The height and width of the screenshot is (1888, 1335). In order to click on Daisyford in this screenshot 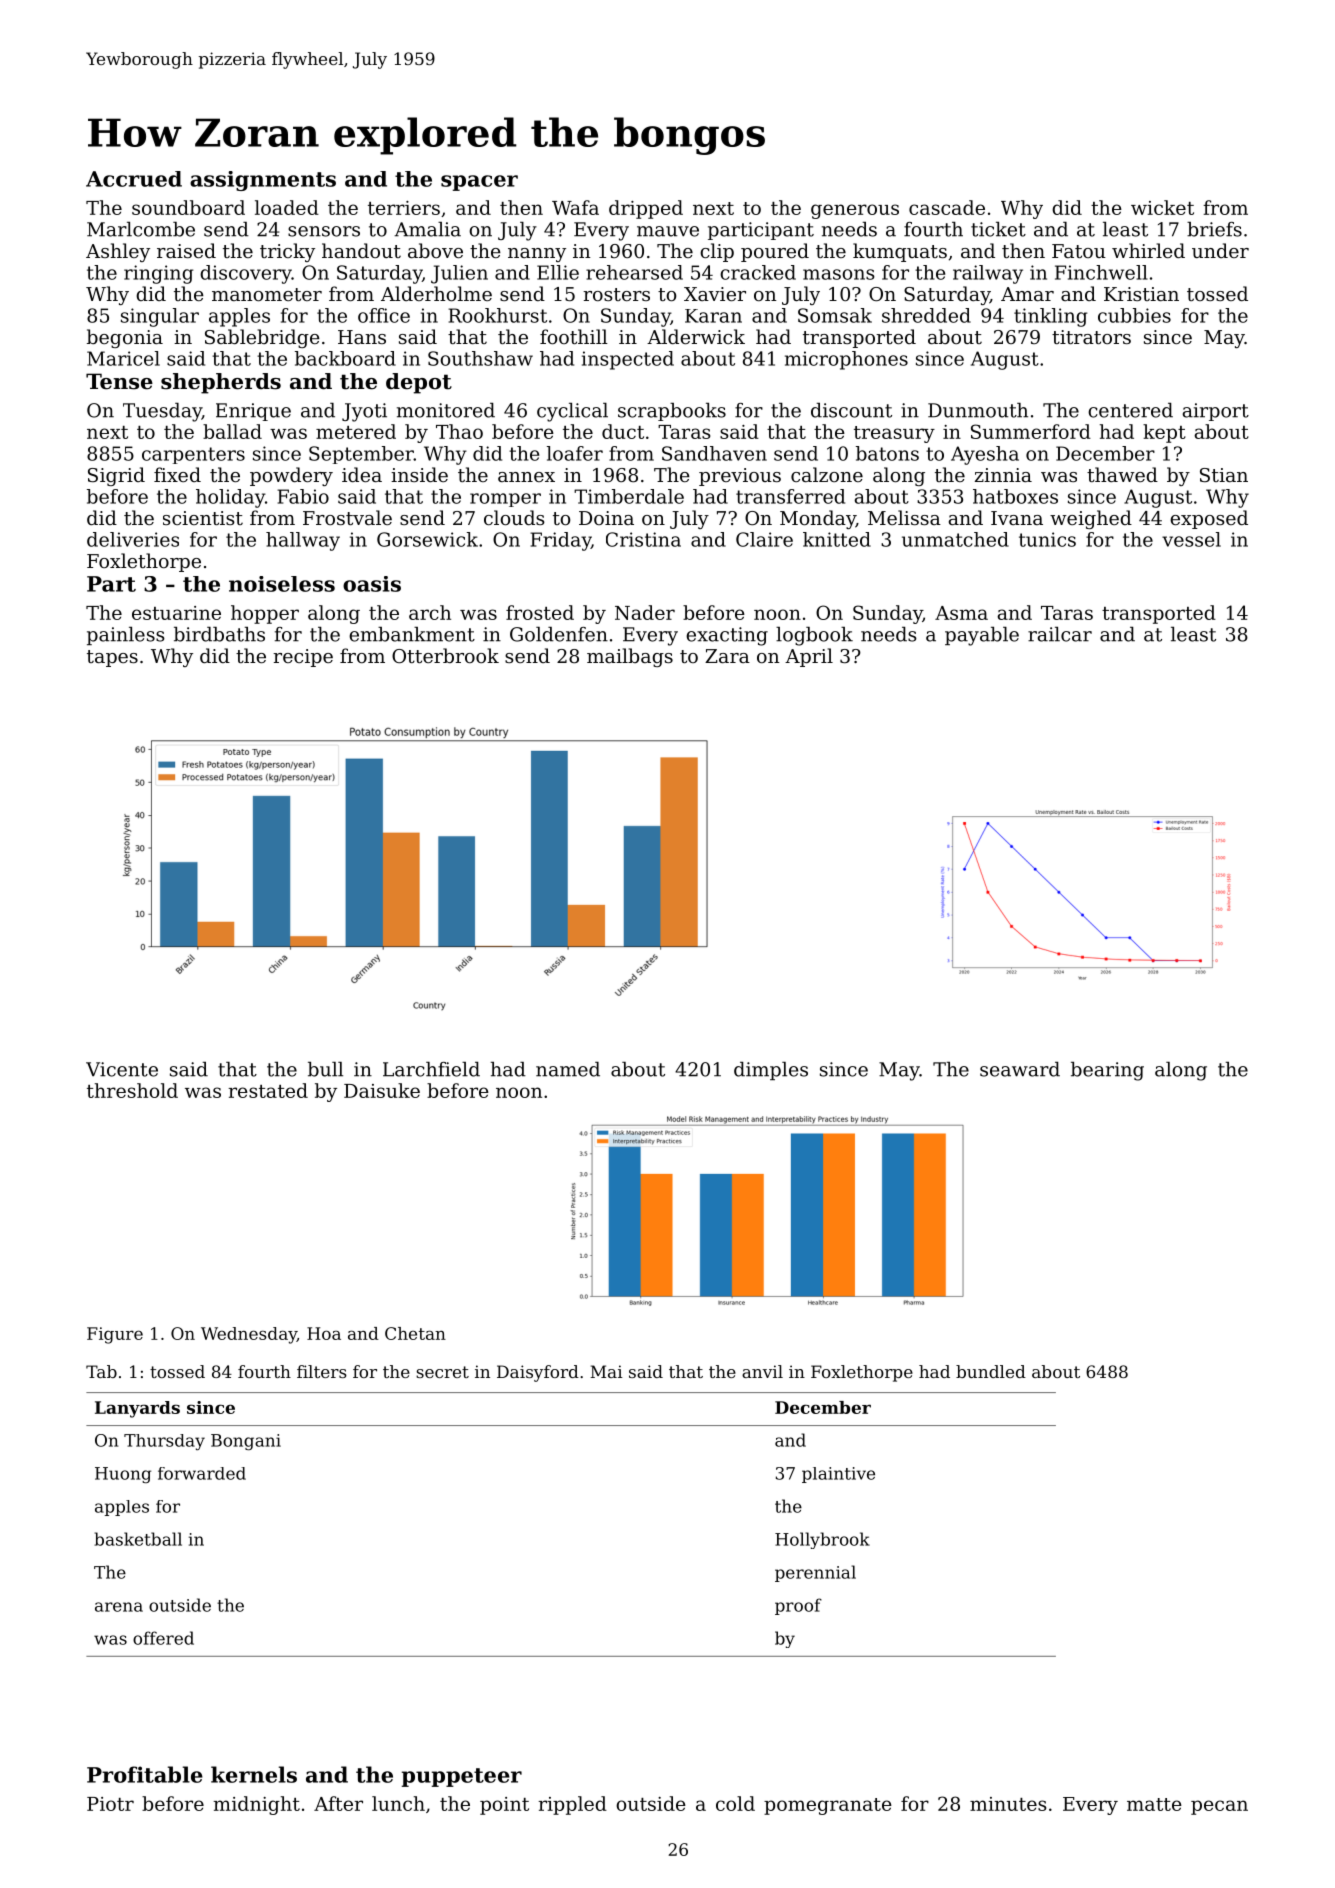, I will do `click(538, 1373)`.
